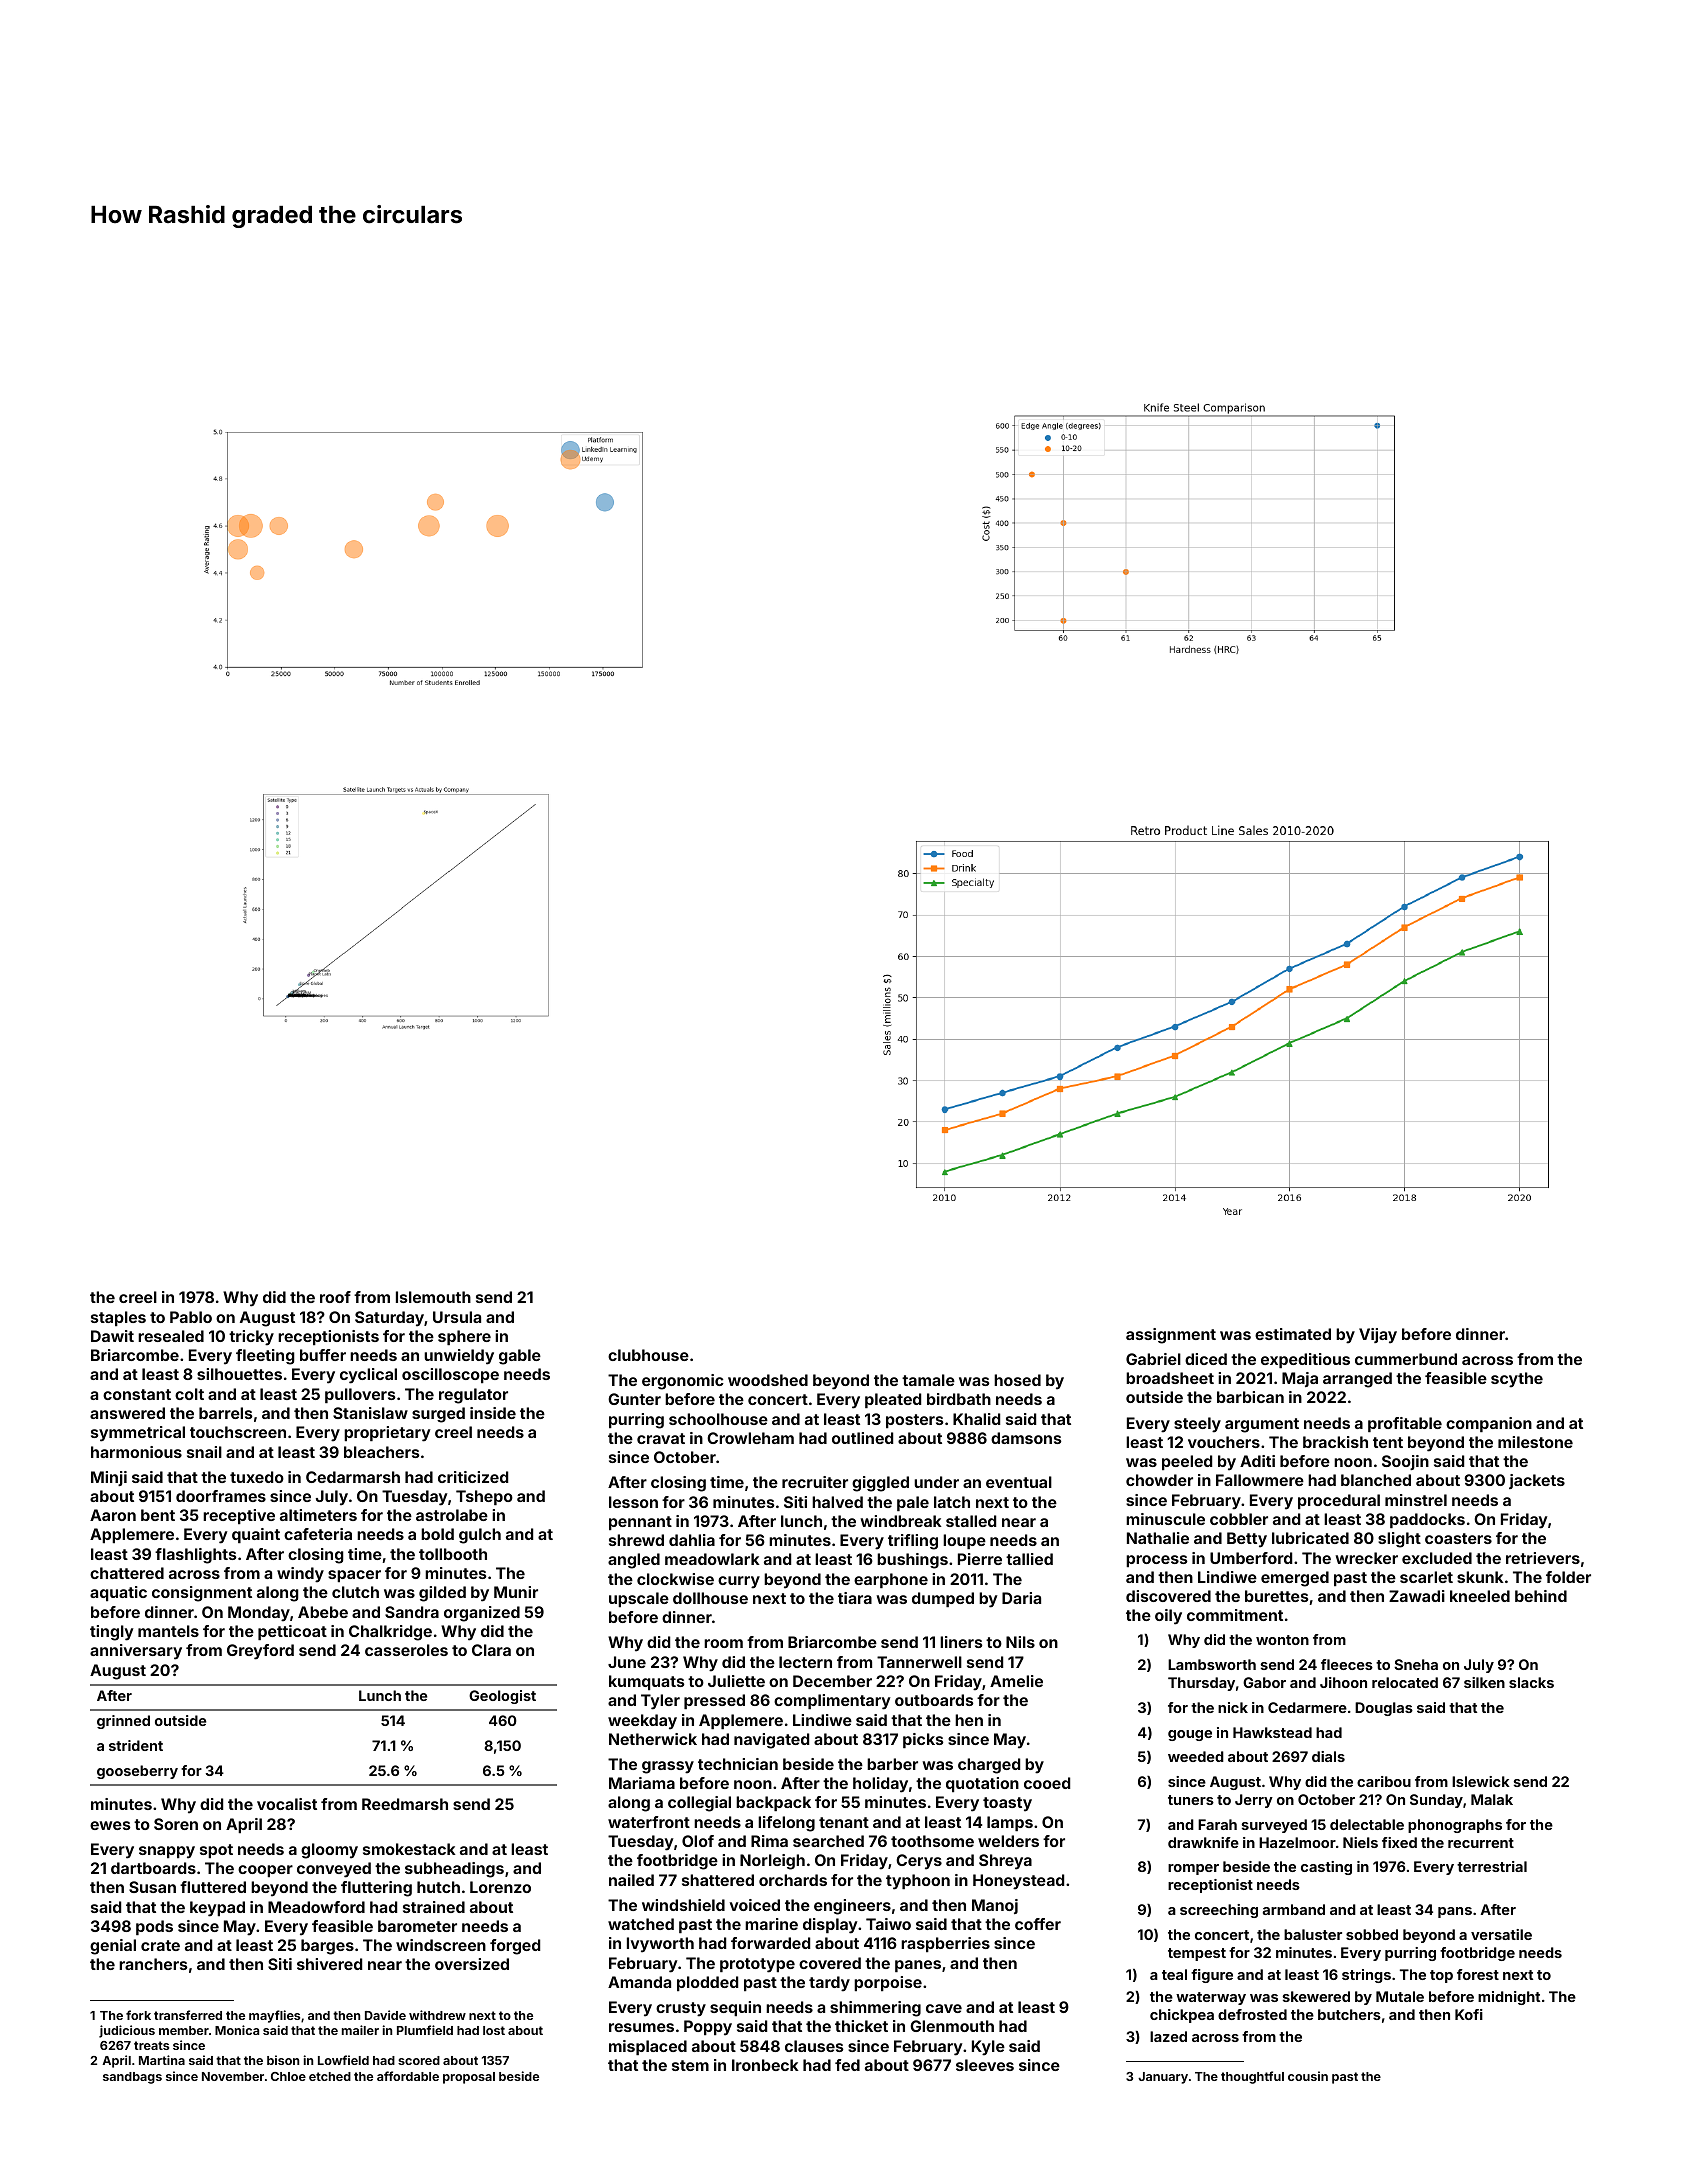 The image size is (1683, 2178). I want to click on retrievers, so click(1543, 1558).
